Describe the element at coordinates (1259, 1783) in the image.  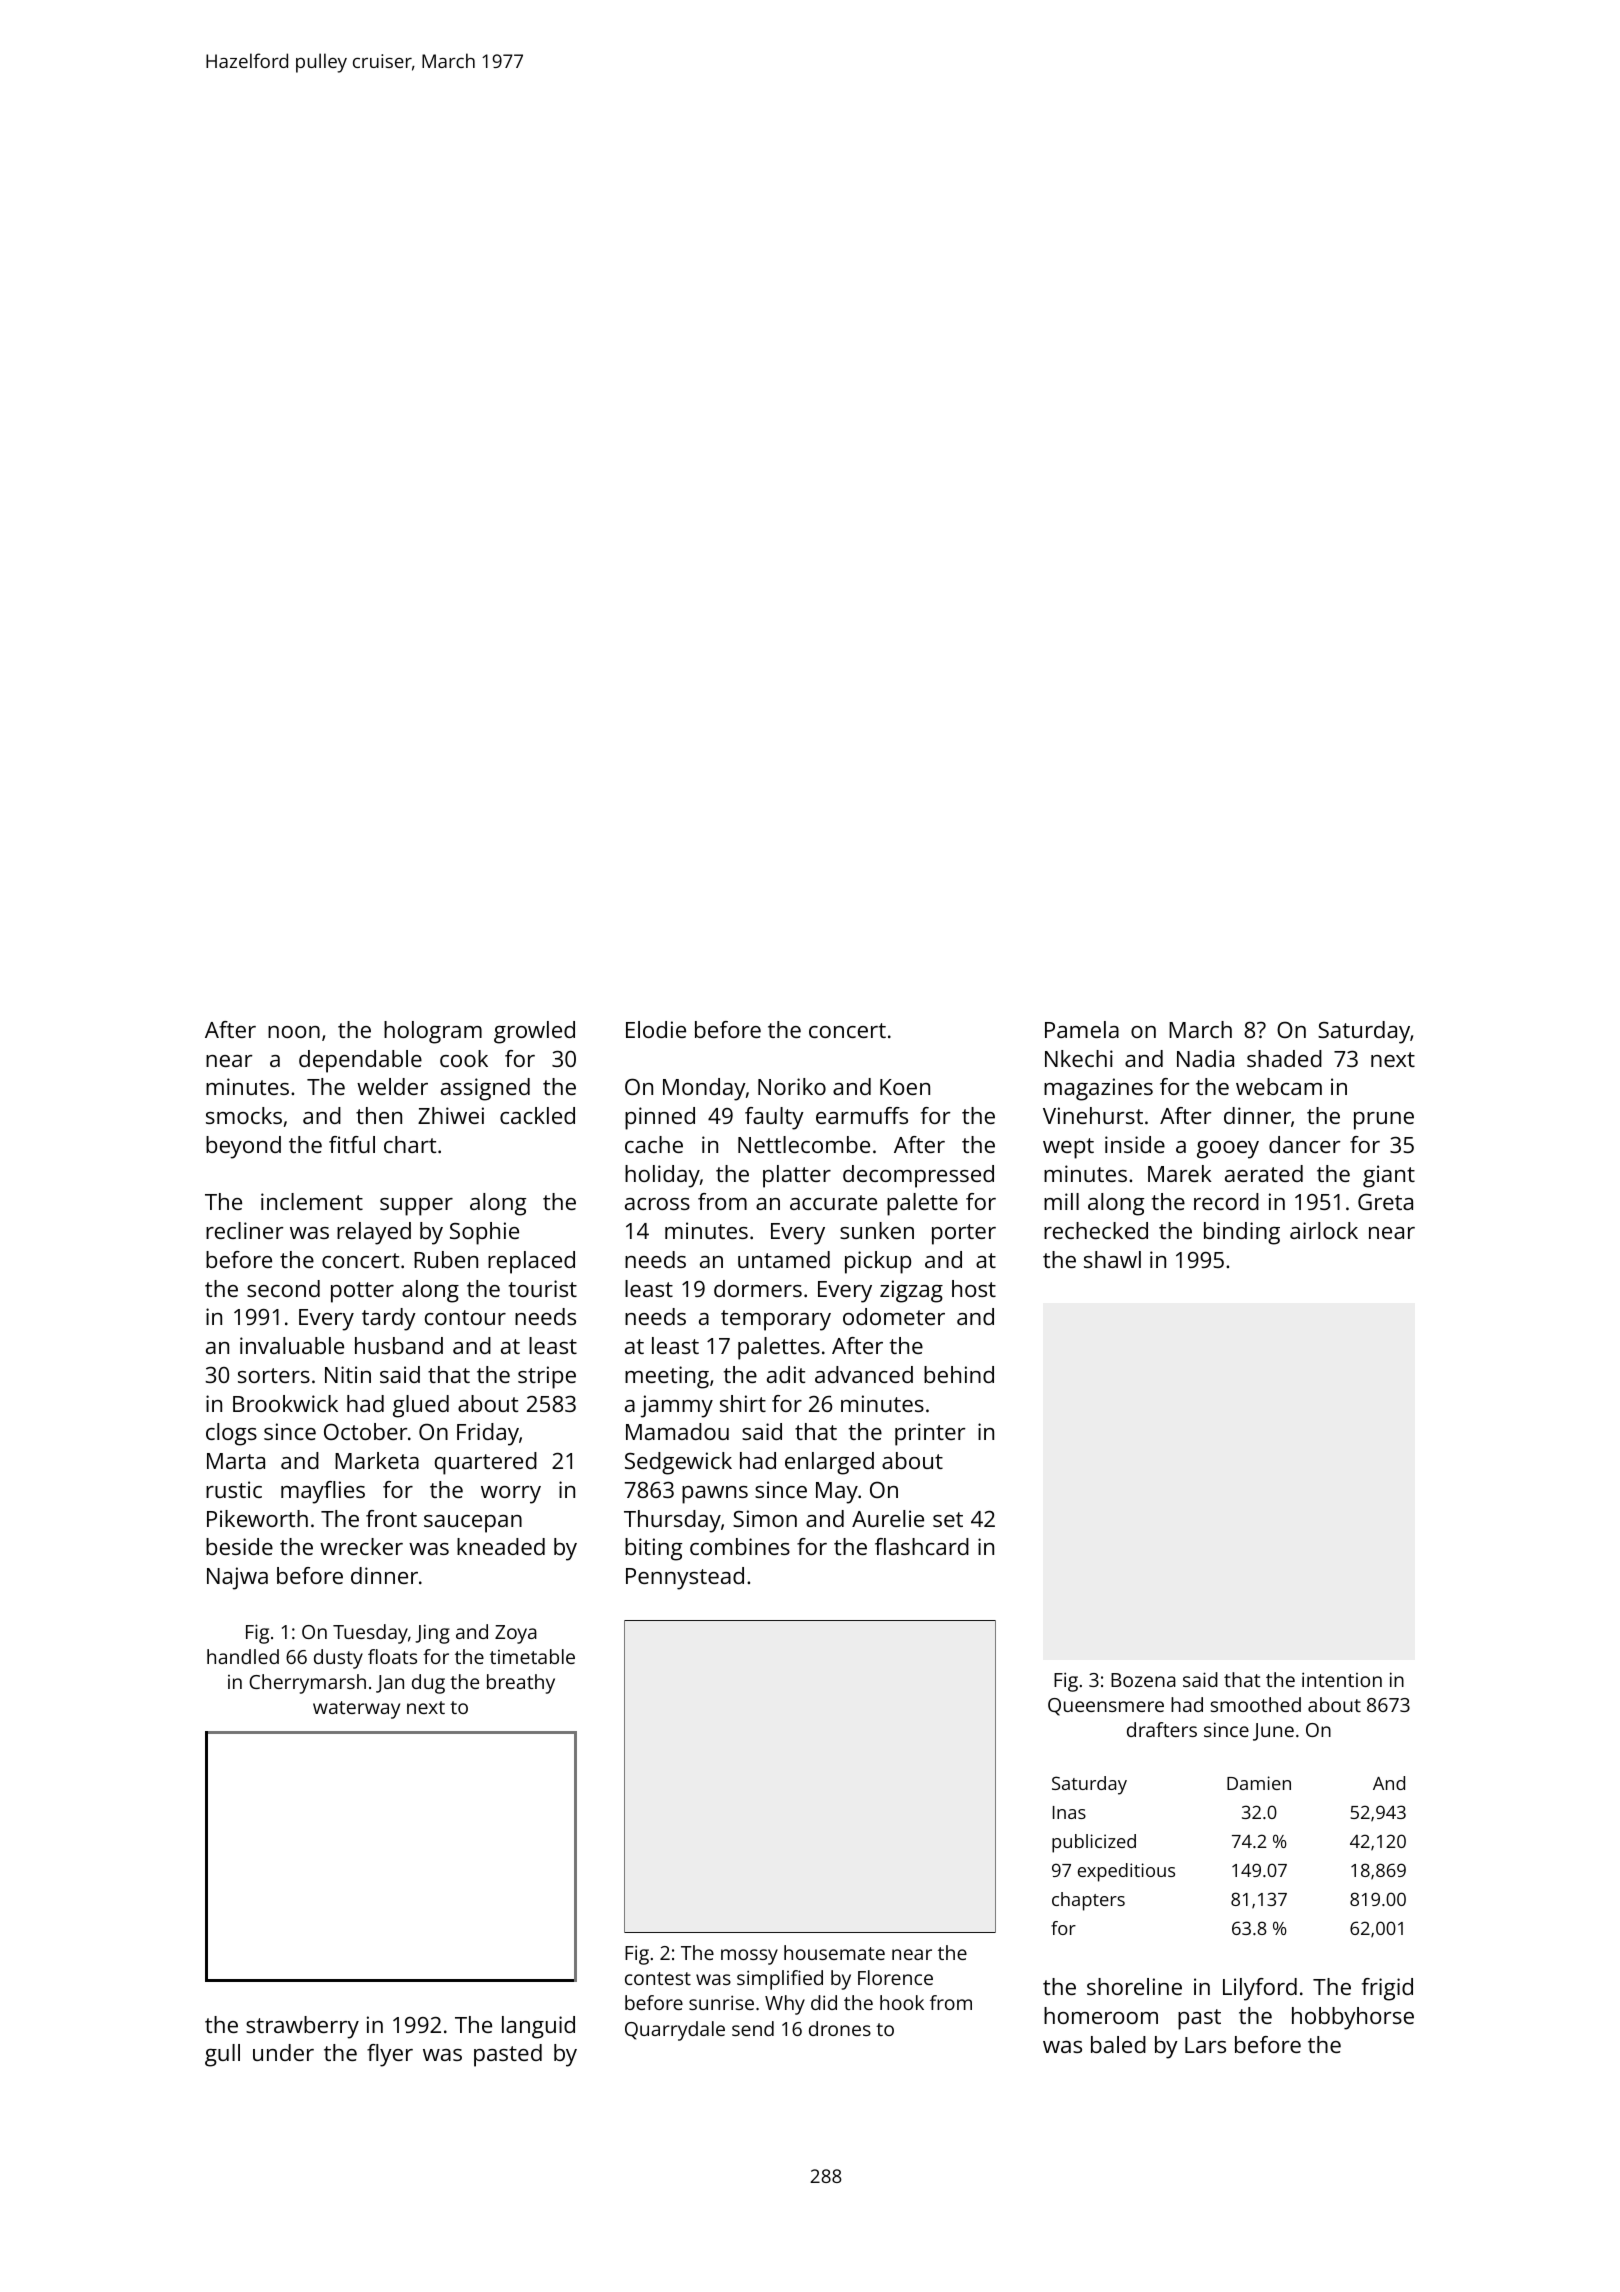
I see `Damien` at that location.
